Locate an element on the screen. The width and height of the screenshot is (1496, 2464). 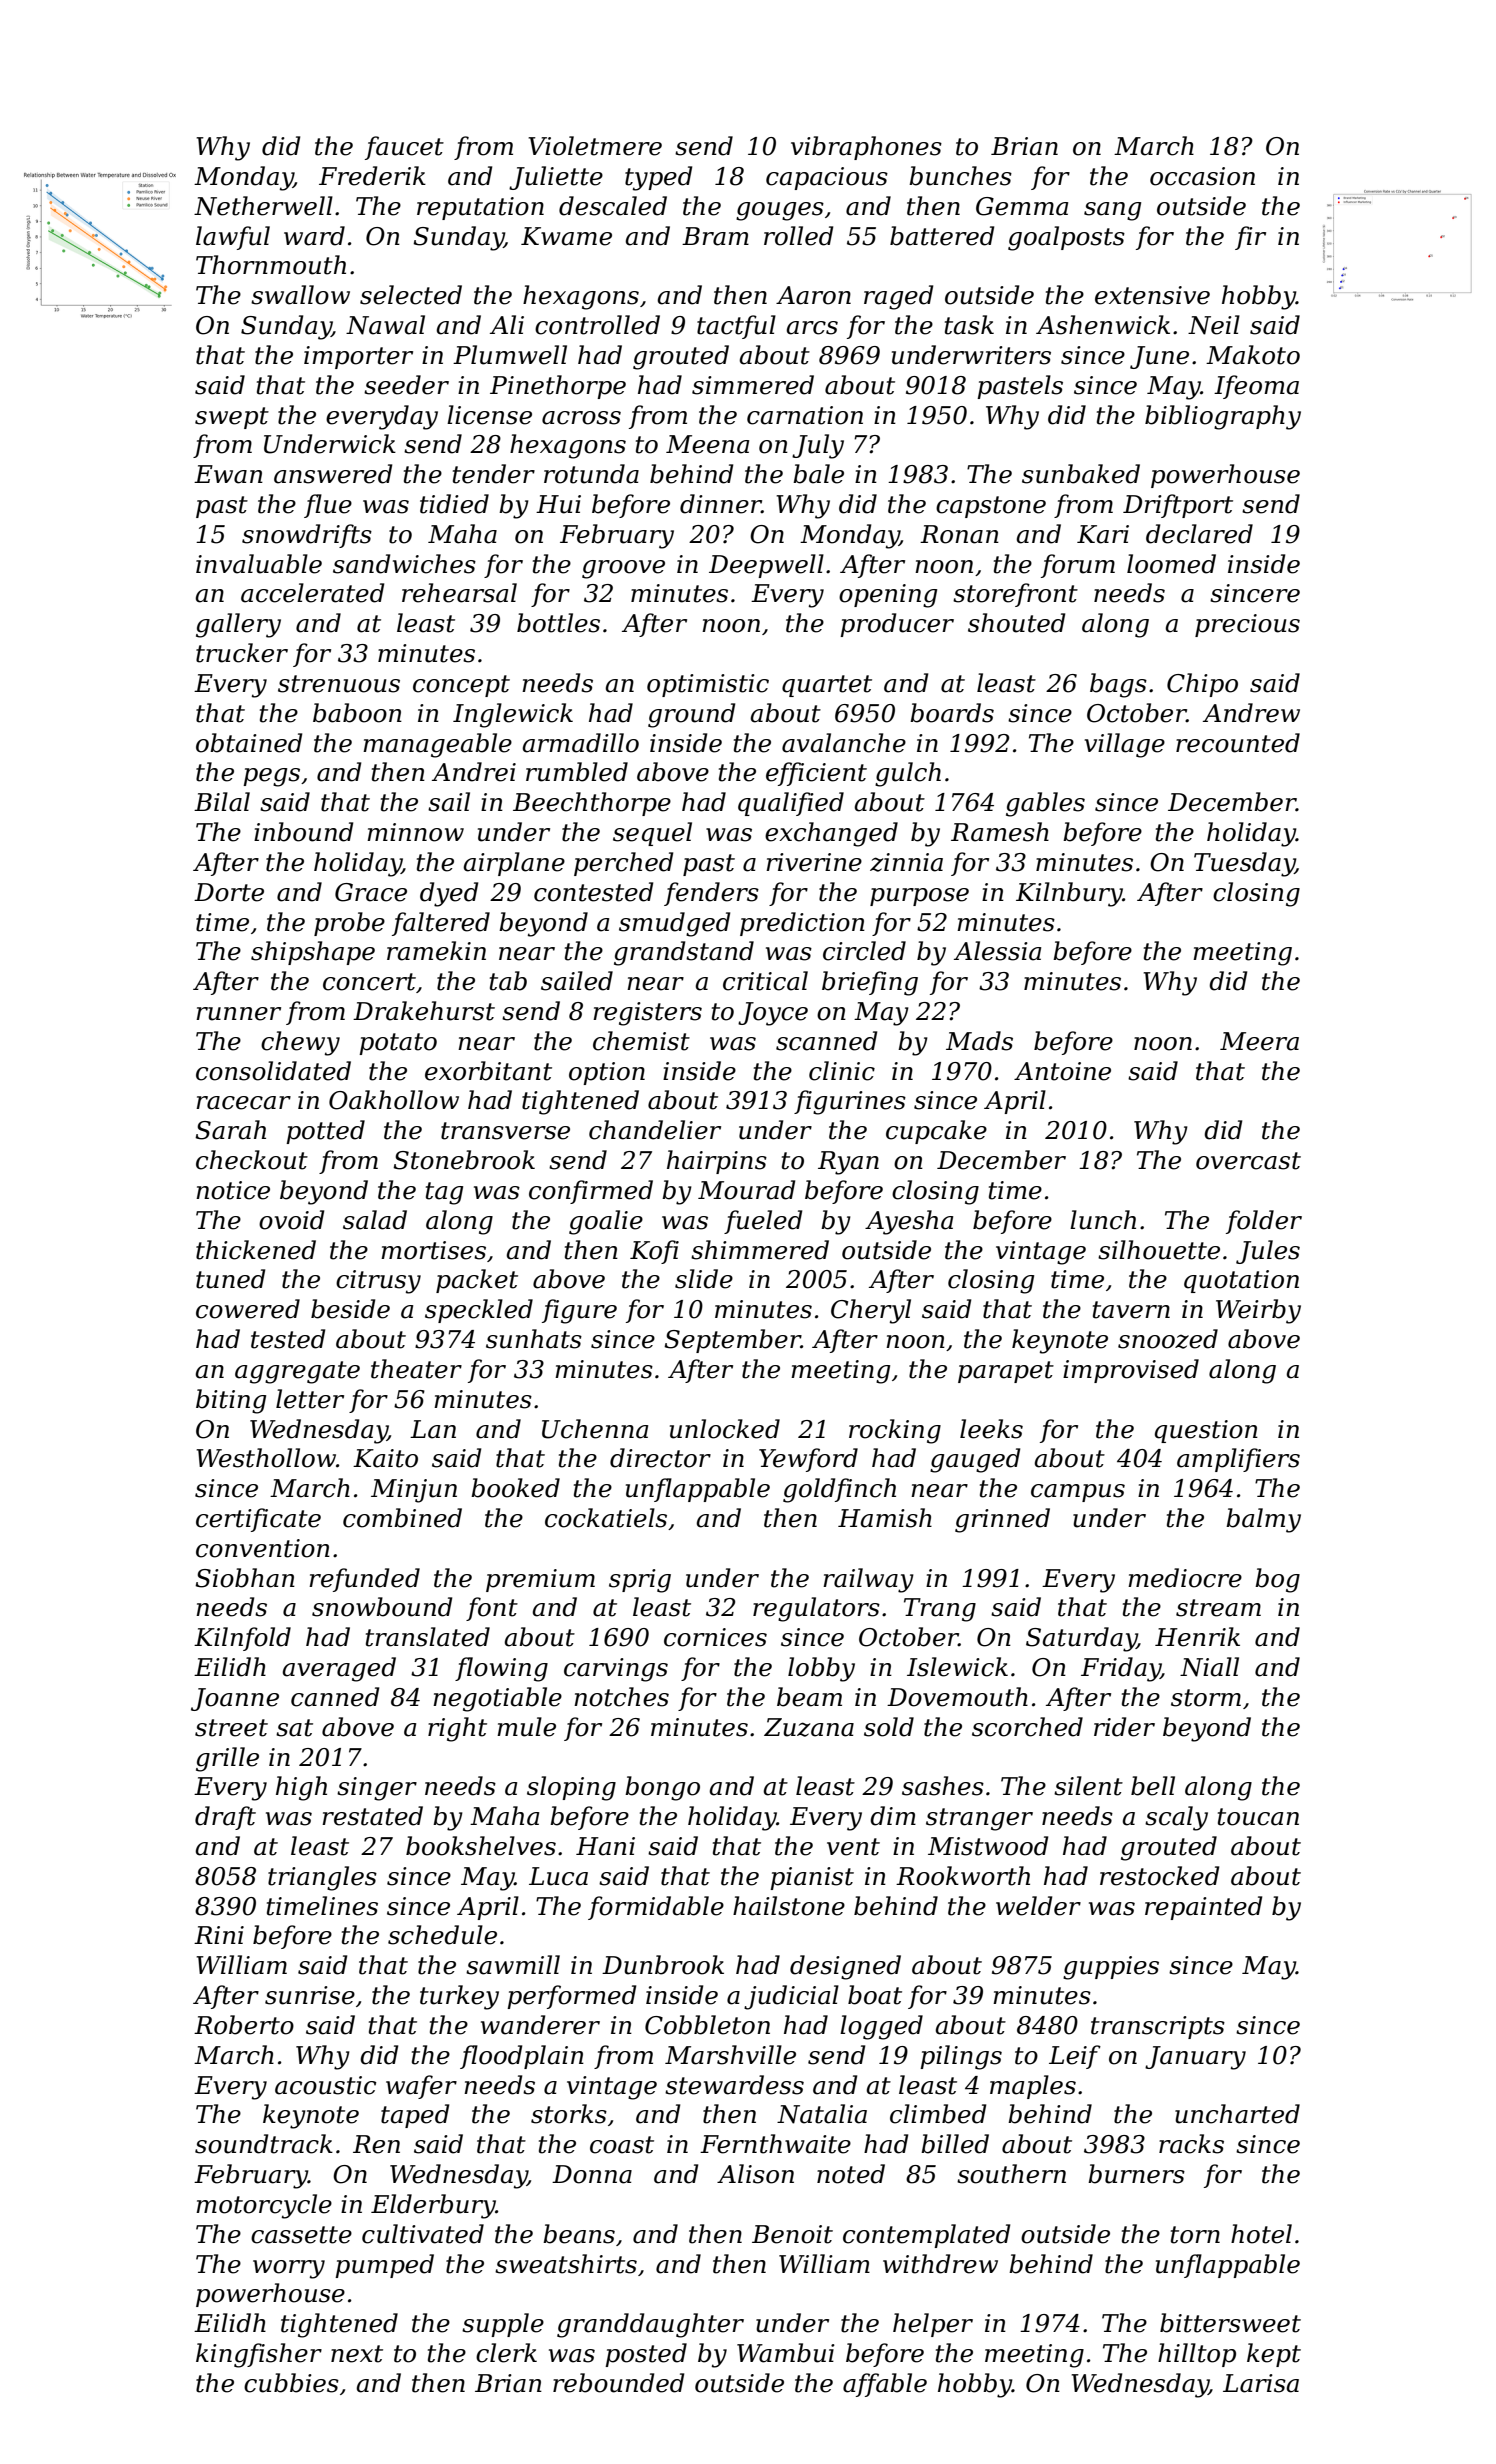
Bilal is located at coordinates (222, 802).
